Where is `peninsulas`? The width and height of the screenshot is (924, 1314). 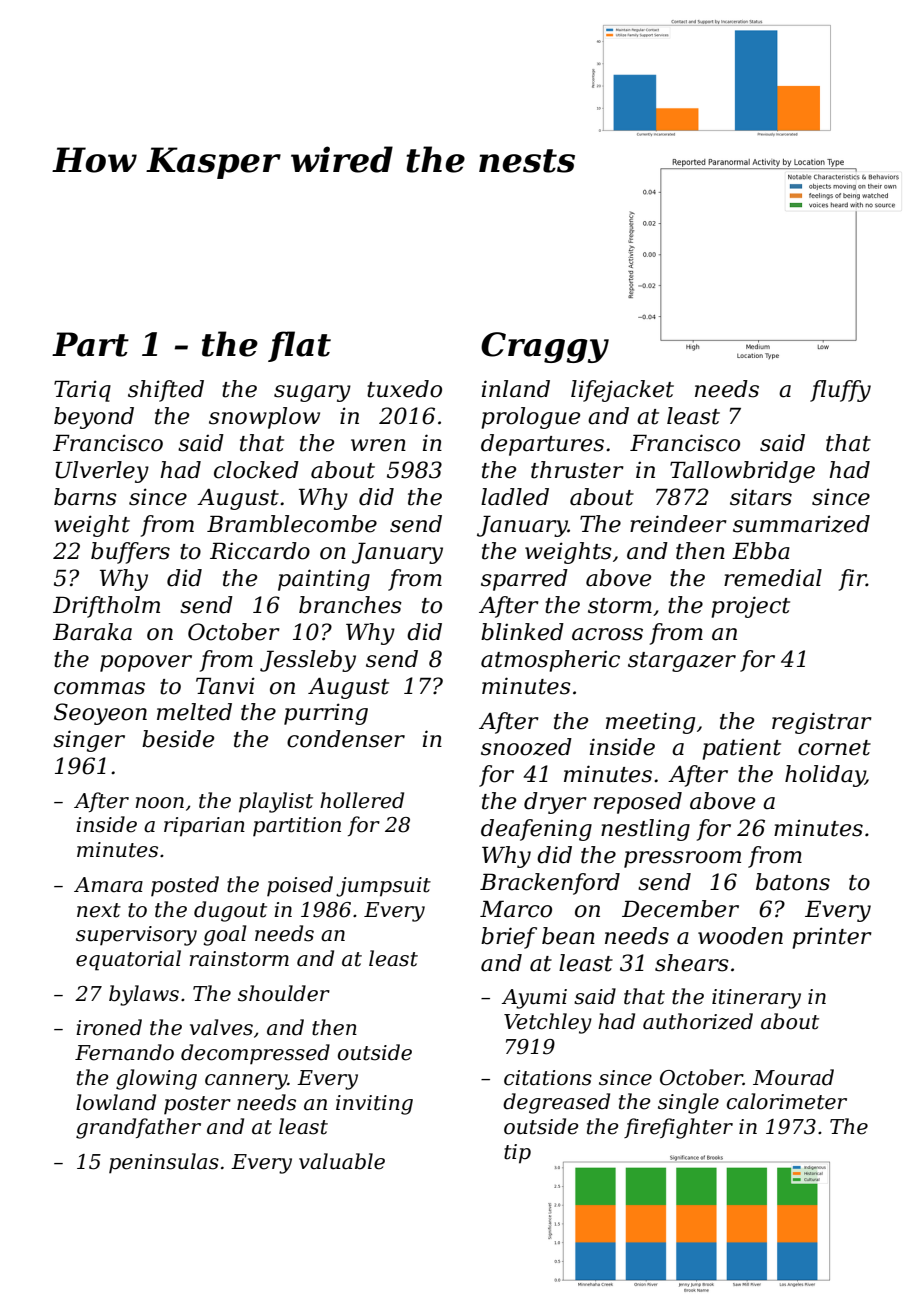
peninsulas is located at coordinates (164, 1163).
